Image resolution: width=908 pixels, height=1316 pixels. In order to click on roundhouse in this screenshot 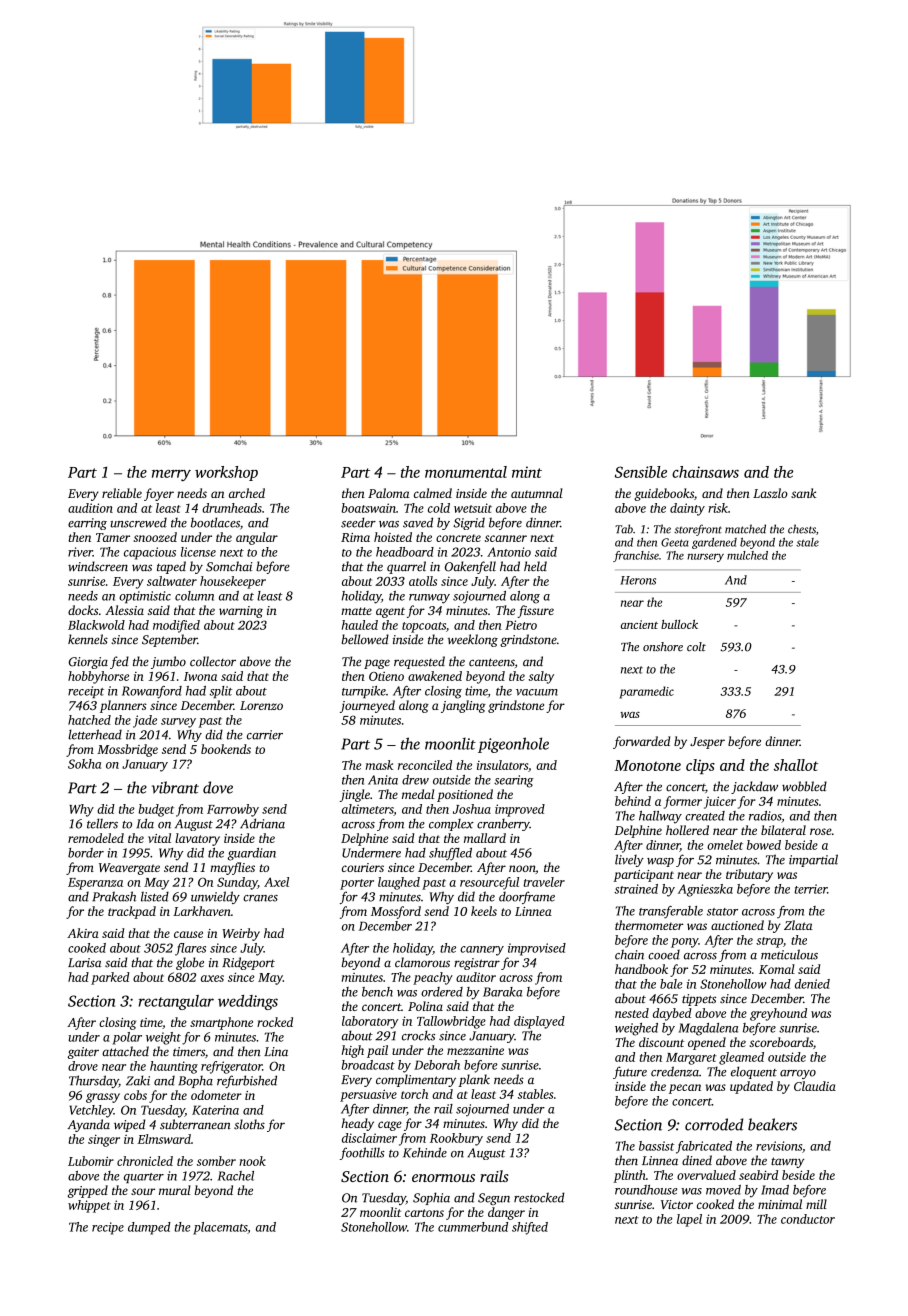, I will do `click(646, 1190)`.
